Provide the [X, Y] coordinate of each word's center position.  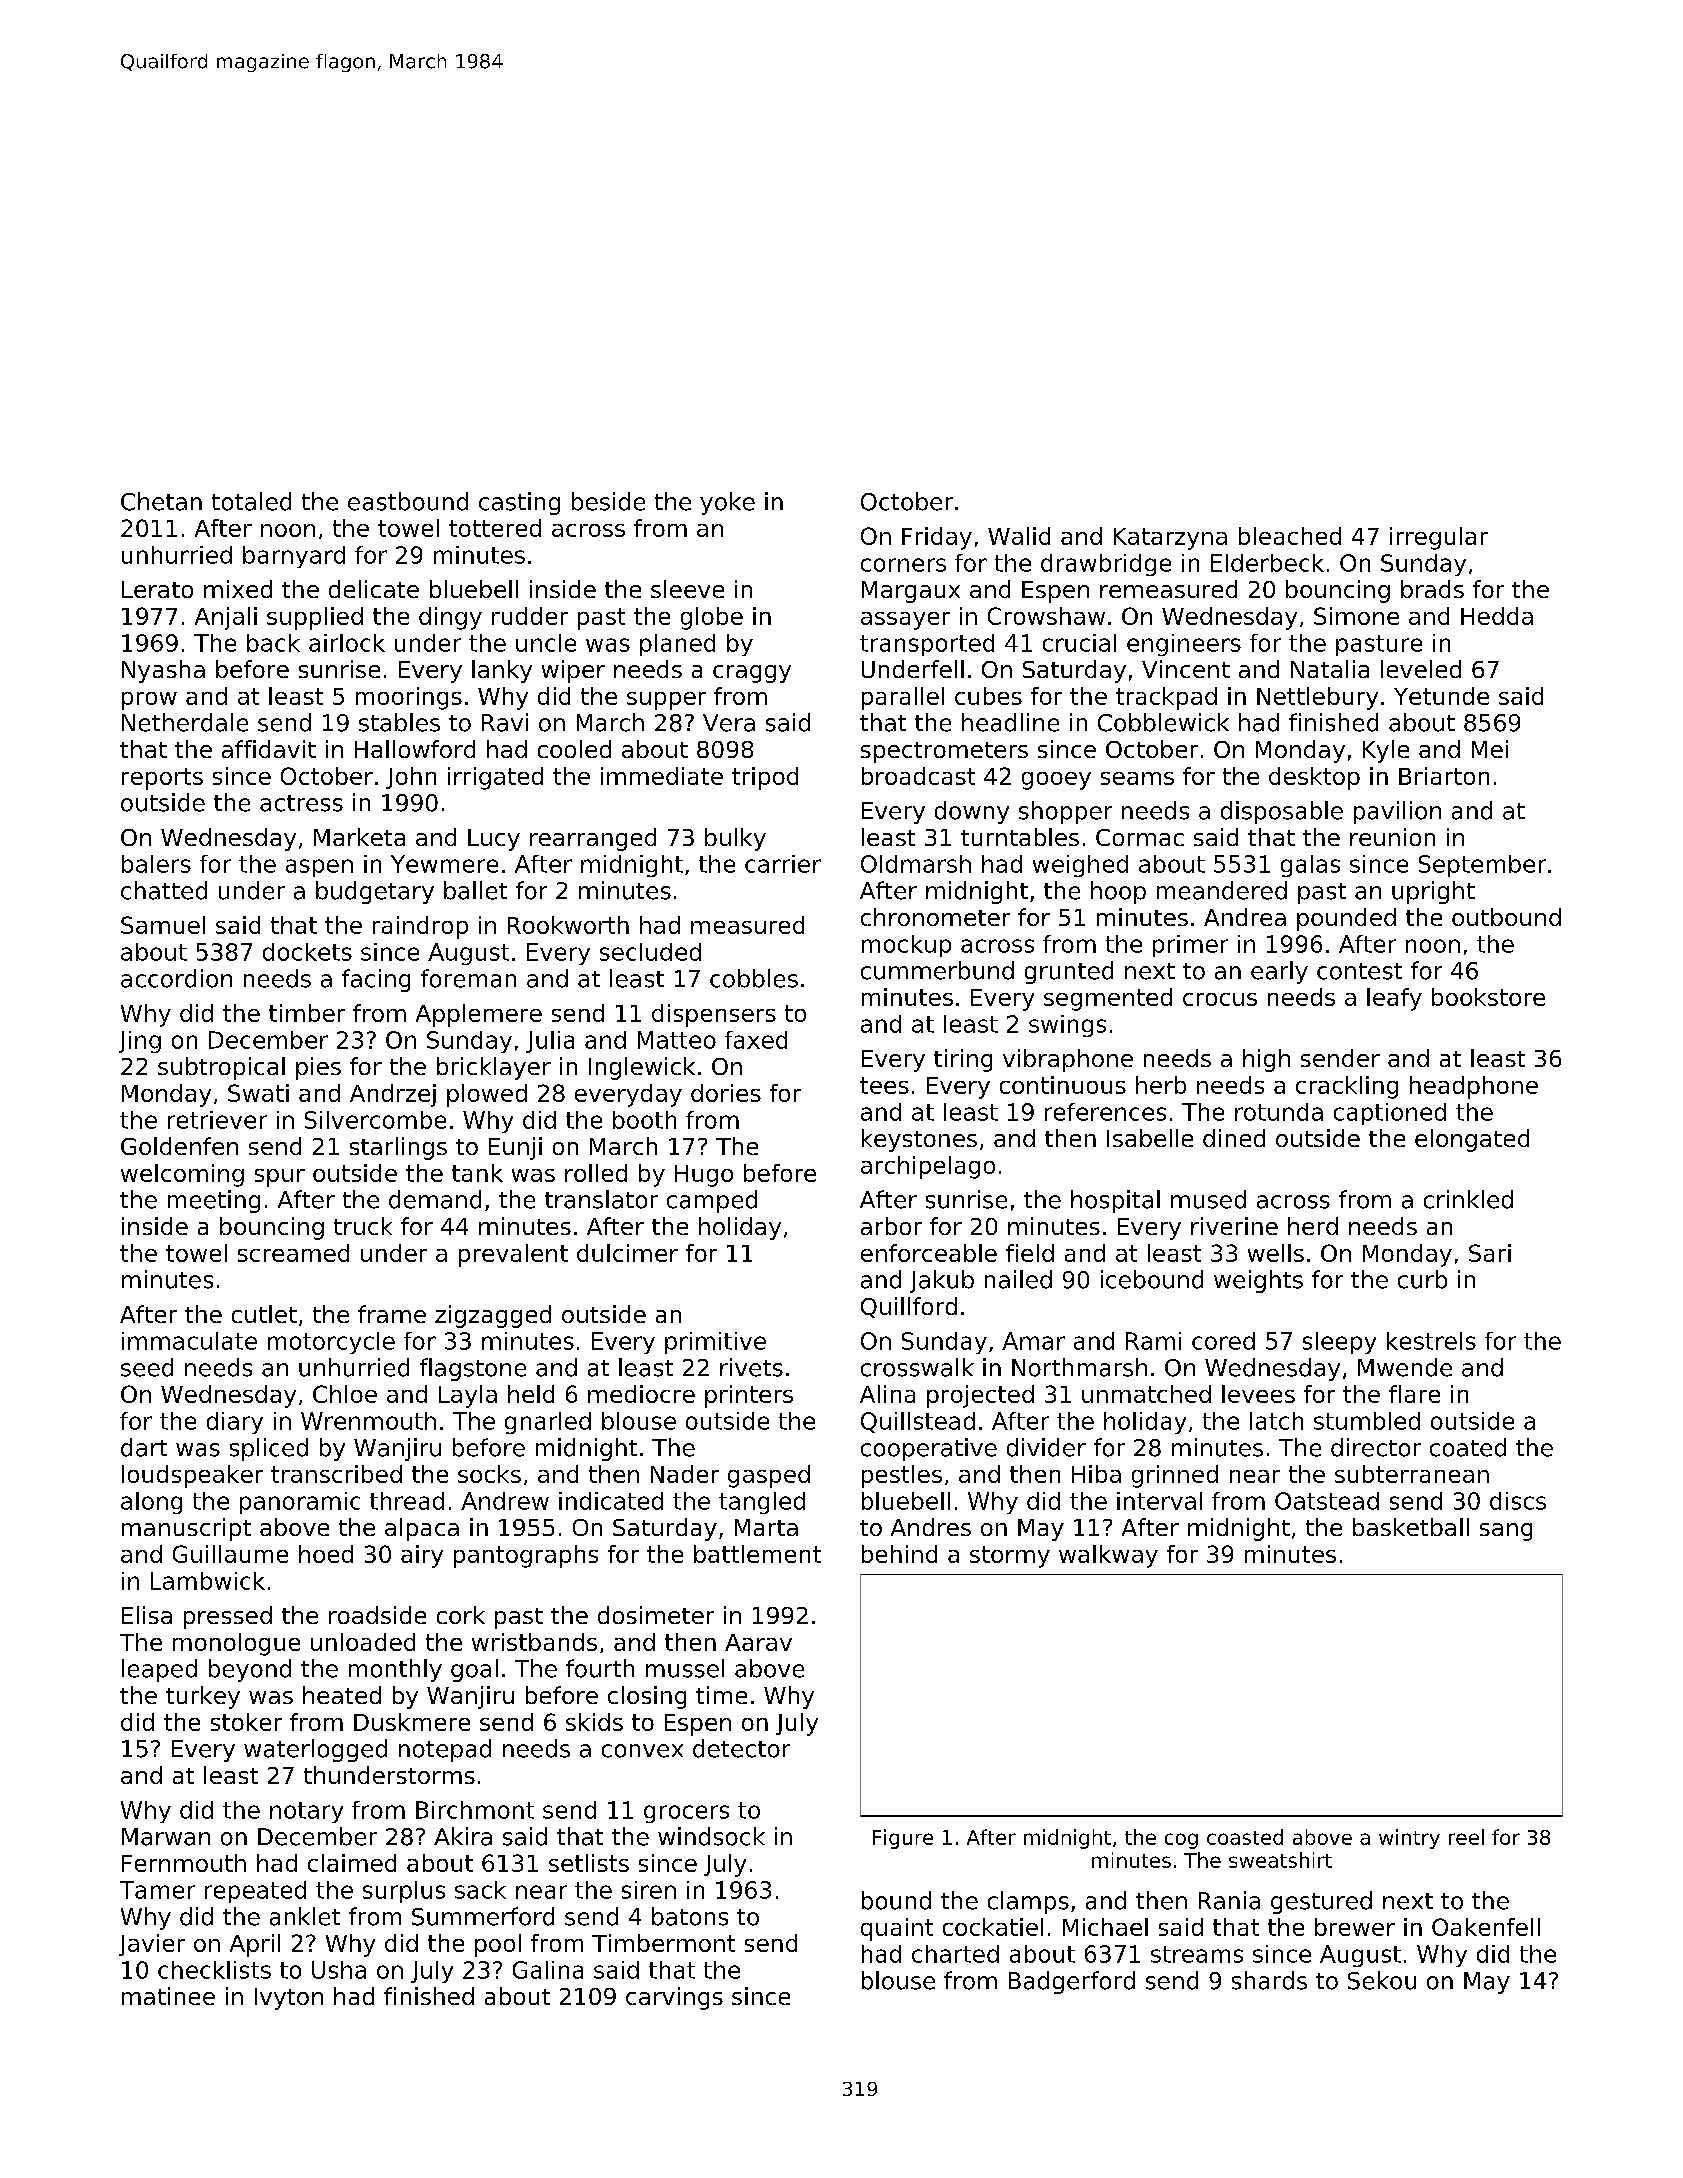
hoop [1118, 892]
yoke [727, 503]
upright [1433, 892]
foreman [468, 978]
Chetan [161, 501]
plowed [487, 1095]
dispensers [714, 1015]
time [721, 1695]
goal [474, 1670]
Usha [339, 1970]
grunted [1069, 972]
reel [1466, 1837]
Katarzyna [1170, 539]
